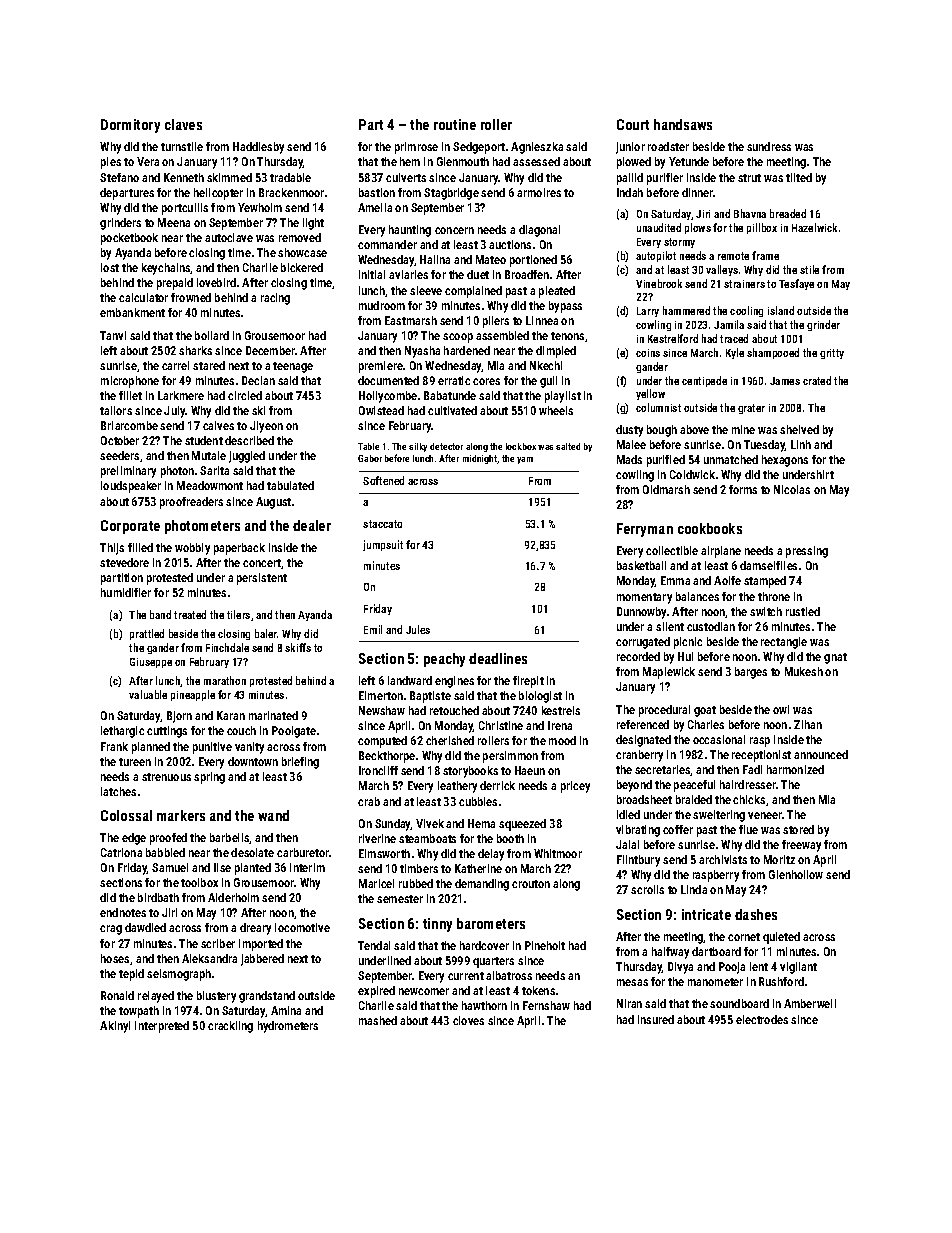  What do you see at coordinates (810, 1003) in the screenshot?
I see `Amberwell` at bounding box center [810, 1003].
